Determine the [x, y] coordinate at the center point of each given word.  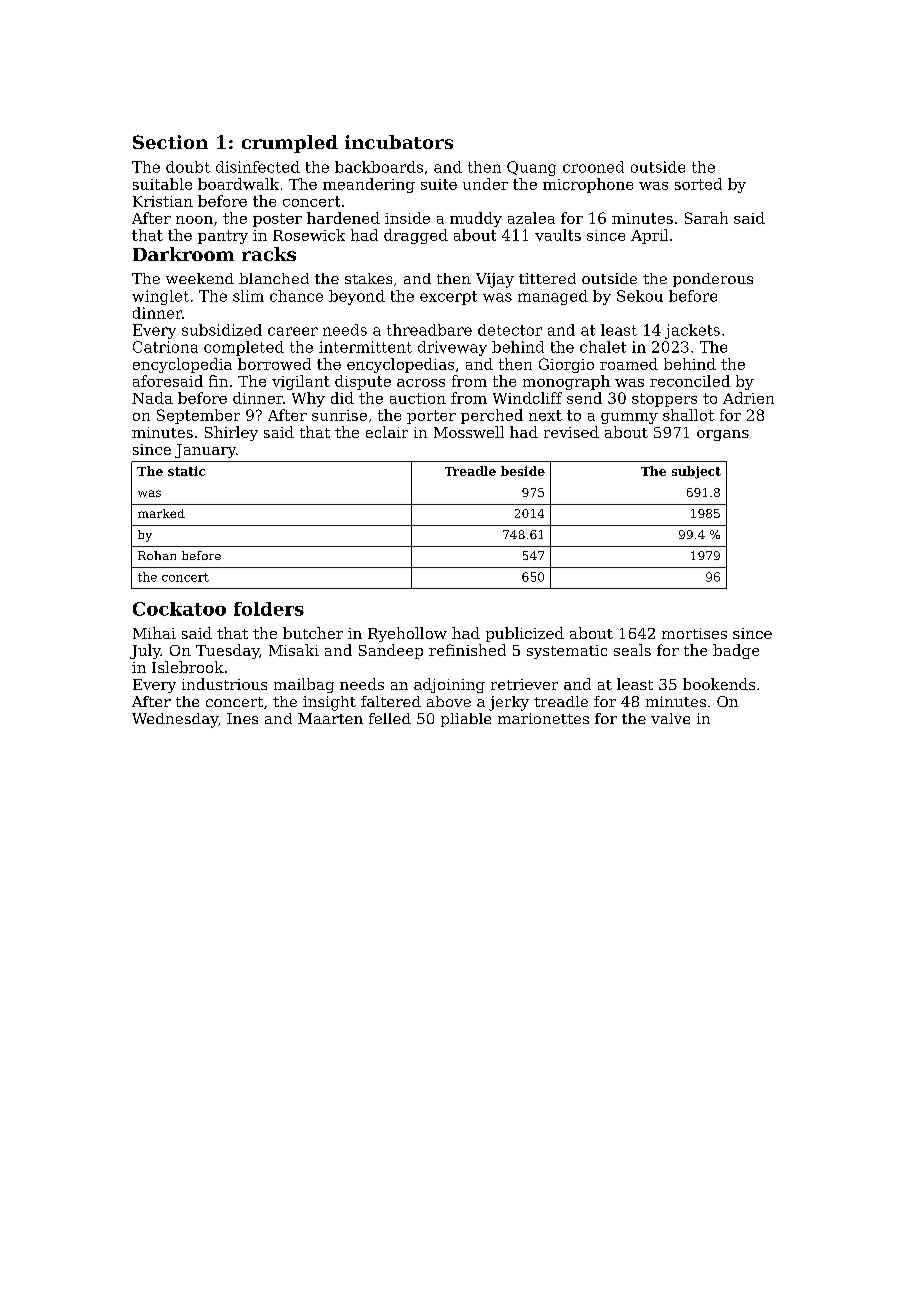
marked [161, 513]
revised [571, 432]
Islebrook [188, 667]
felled [390, 718]
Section [170, 142]
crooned [593, 167]
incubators [399, 142]
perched [492, 416]
